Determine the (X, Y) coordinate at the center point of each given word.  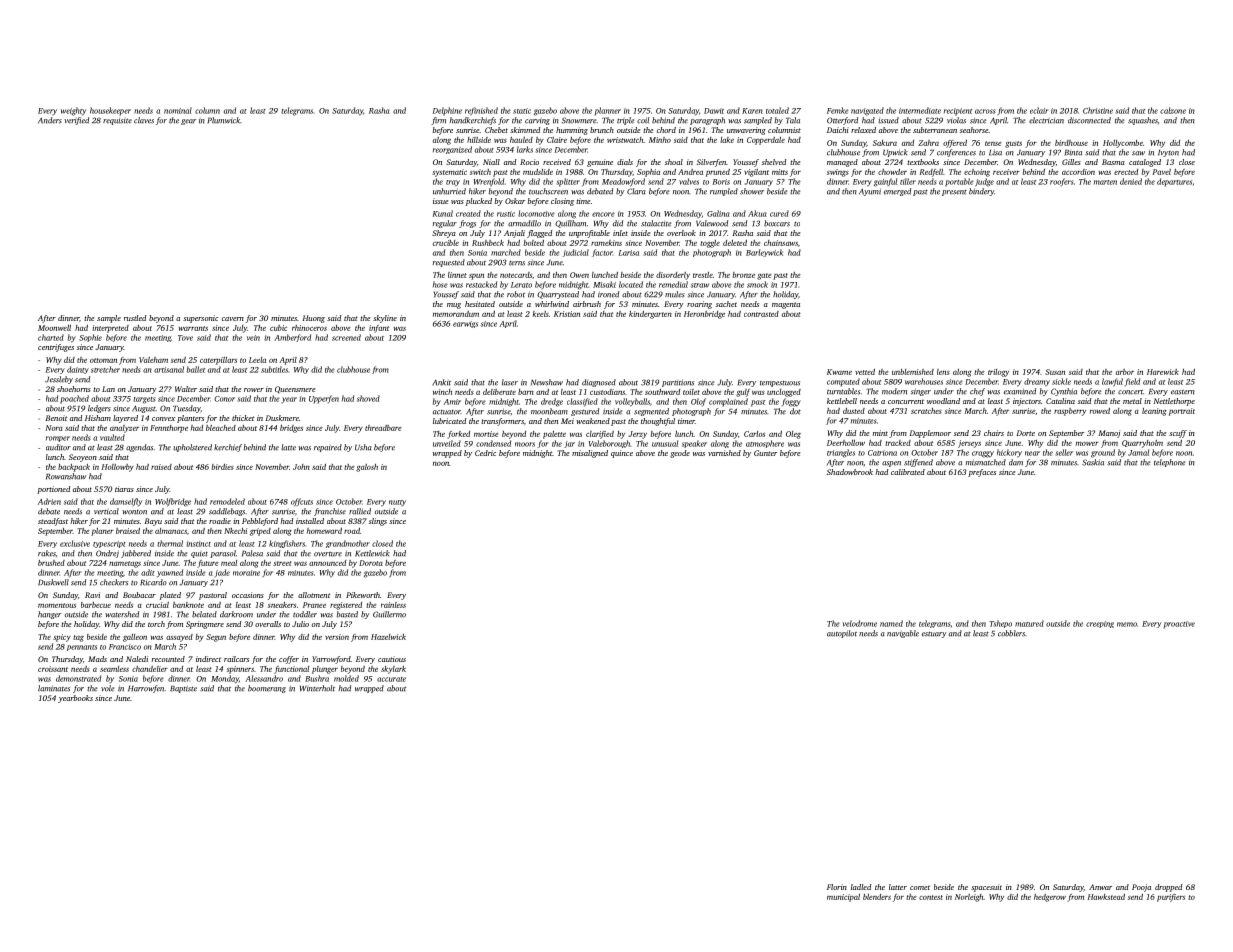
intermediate (920, 110)
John (301, 467)
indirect (208, 659)
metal (1132, 401)
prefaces (982, 473)
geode (680, 454)
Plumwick (223, 120)
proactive (1179, 625)
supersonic (200, 319)
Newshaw (547, 382)
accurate (391, 679)
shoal (674, 162)
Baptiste (183, 689)
